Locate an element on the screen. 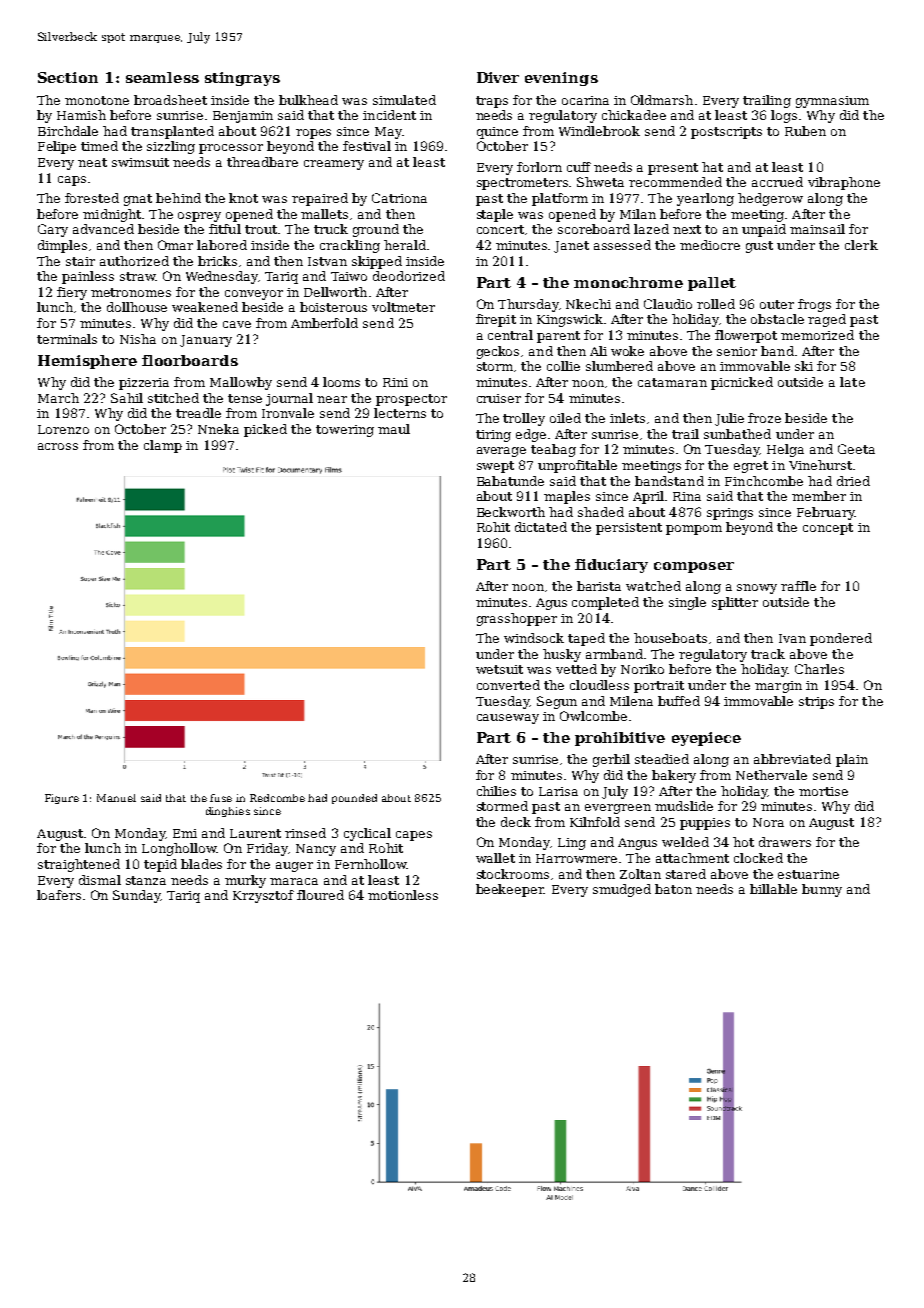 The width and height of the screenshot is (924, 1308). bunny is located at coordinates (822, 890).
